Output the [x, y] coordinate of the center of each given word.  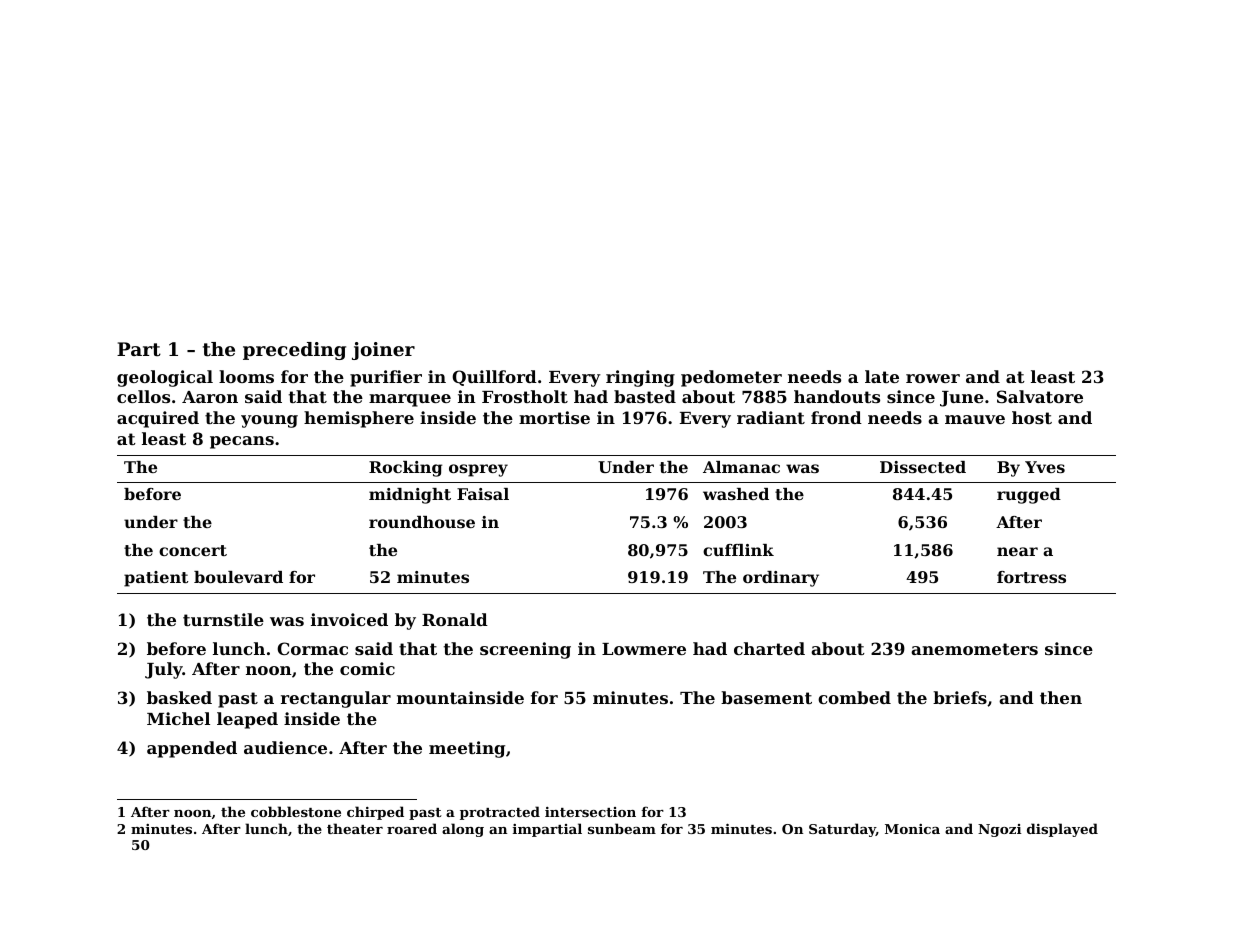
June [962, 399]
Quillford [494, 378]
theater [355, 828]
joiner [383, 351]
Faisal [483, 494]
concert [193, 550]
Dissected [923, 467]
